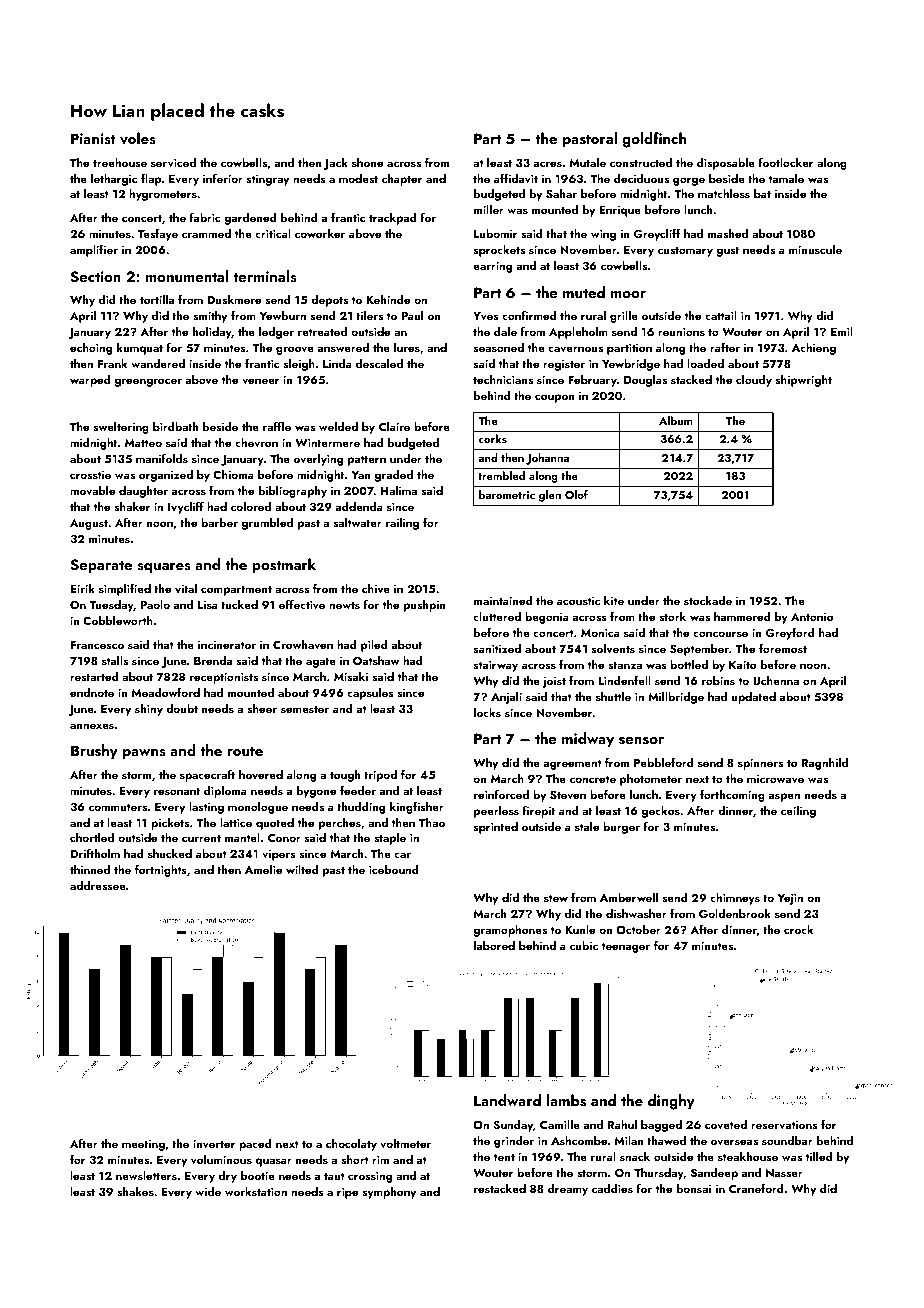  Describe the element at coordinates (224, 678) in the image. I see `receptionists` at that location.
